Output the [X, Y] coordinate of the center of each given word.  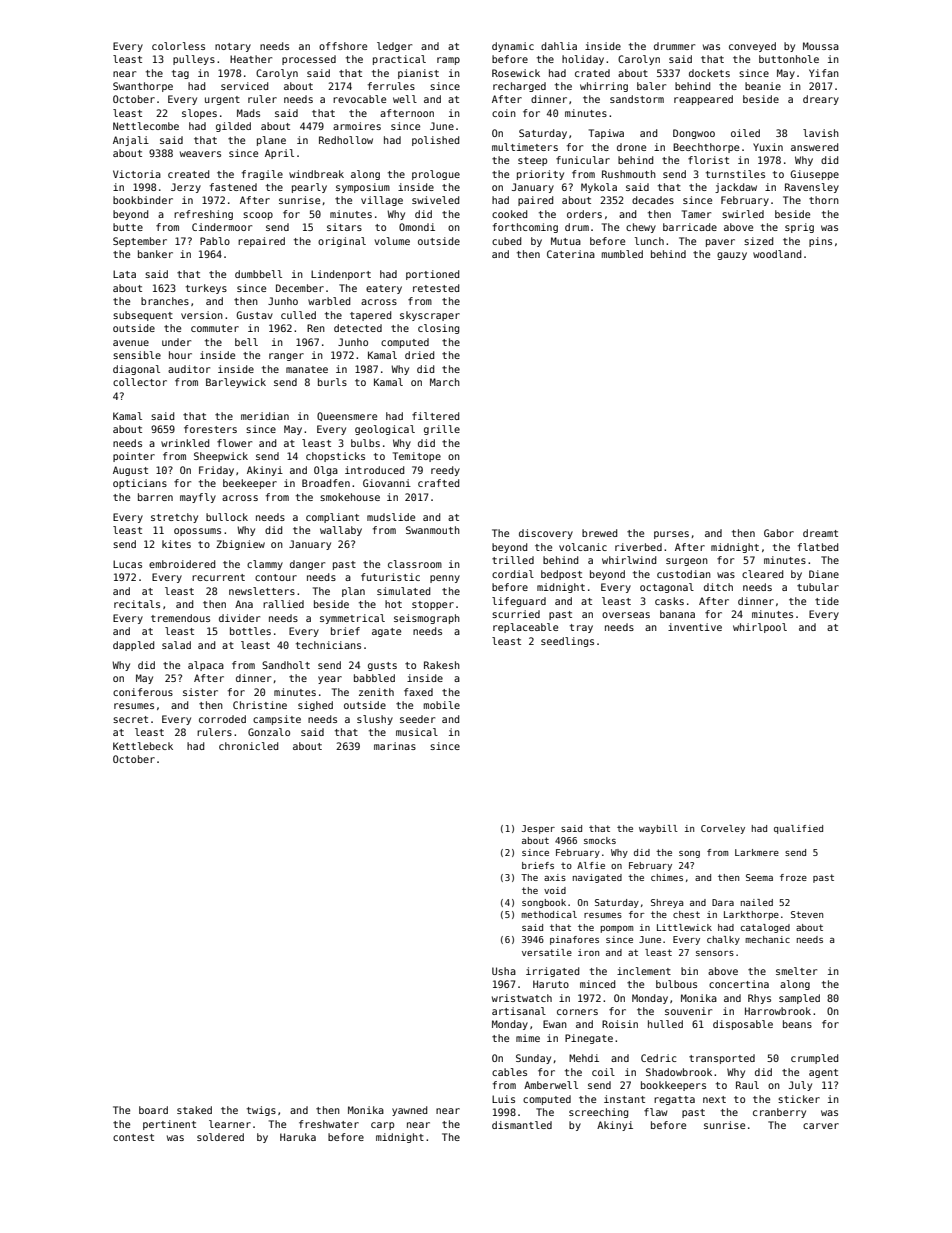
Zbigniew [240, 545]
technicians [328, 645]
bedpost [561, 575]
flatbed [818, 547]
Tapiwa [606, 134]
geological [385, 430]
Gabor [779, 533]
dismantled [522, 1125]
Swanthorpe [143, 87]
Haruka [298, 1137]
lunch [649, 241]
